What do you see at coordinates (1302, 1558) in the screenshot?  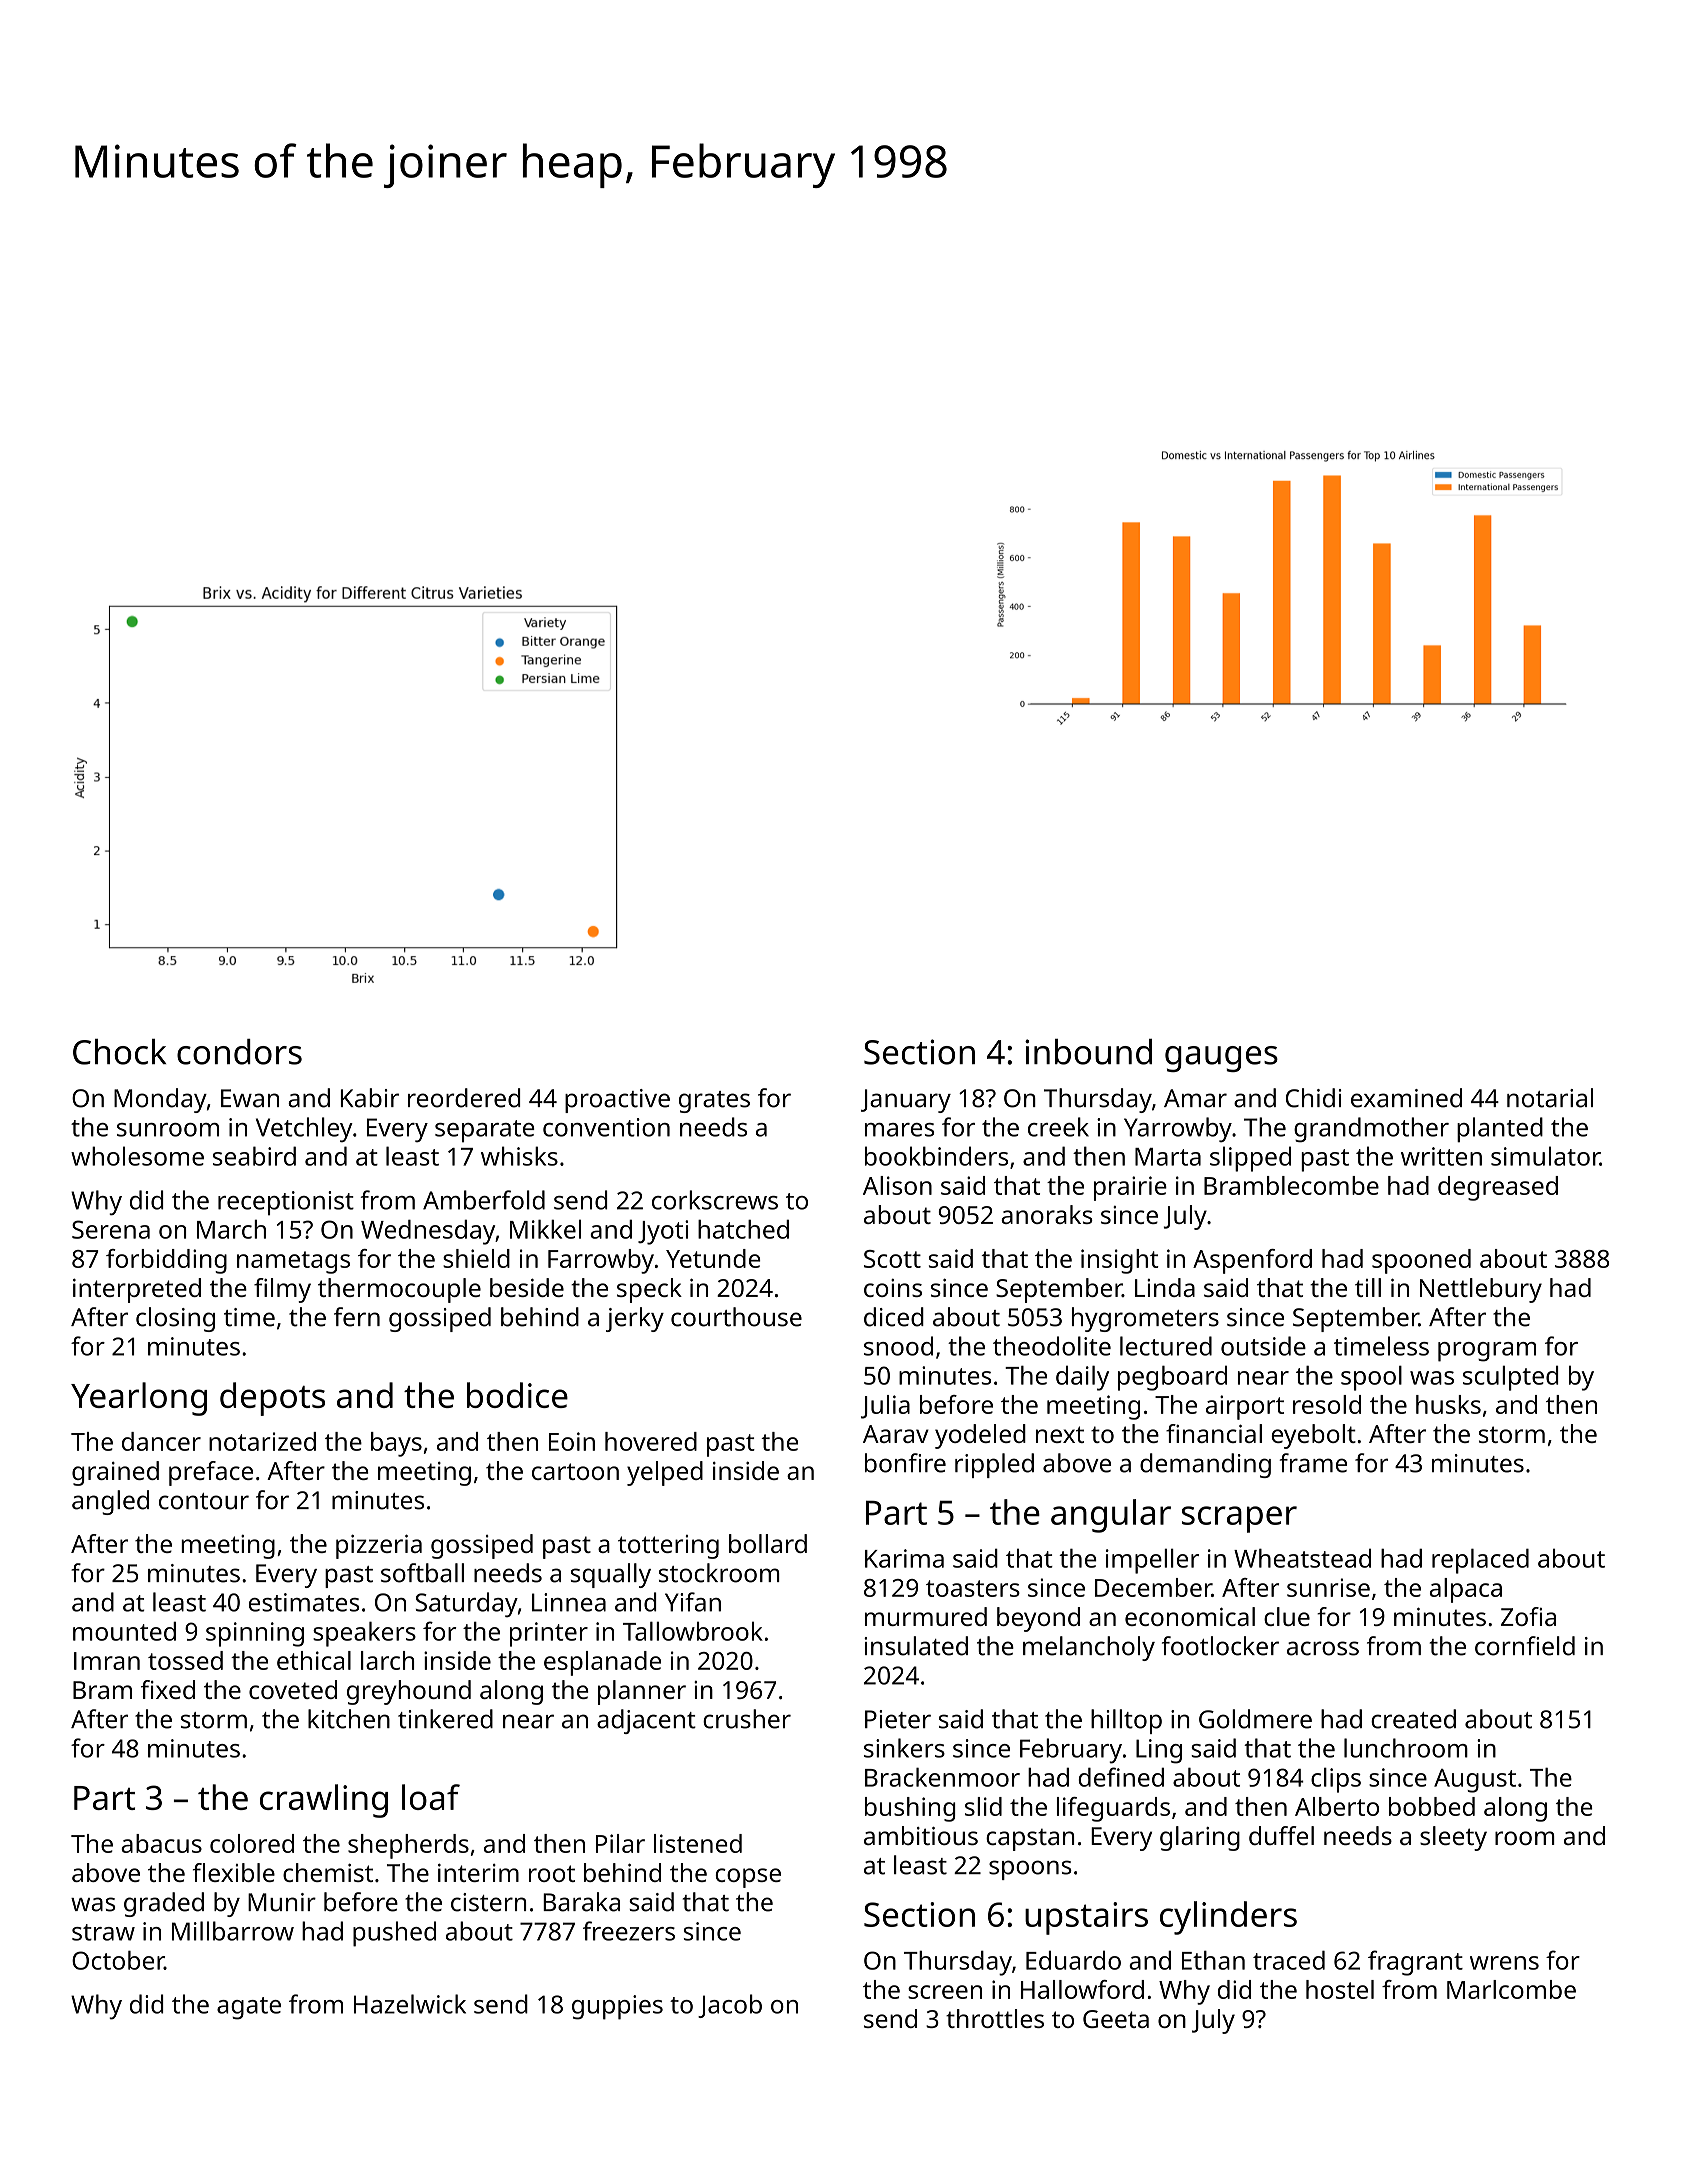 I see `Wheatstead` at bounding box center [1302, 1558].
